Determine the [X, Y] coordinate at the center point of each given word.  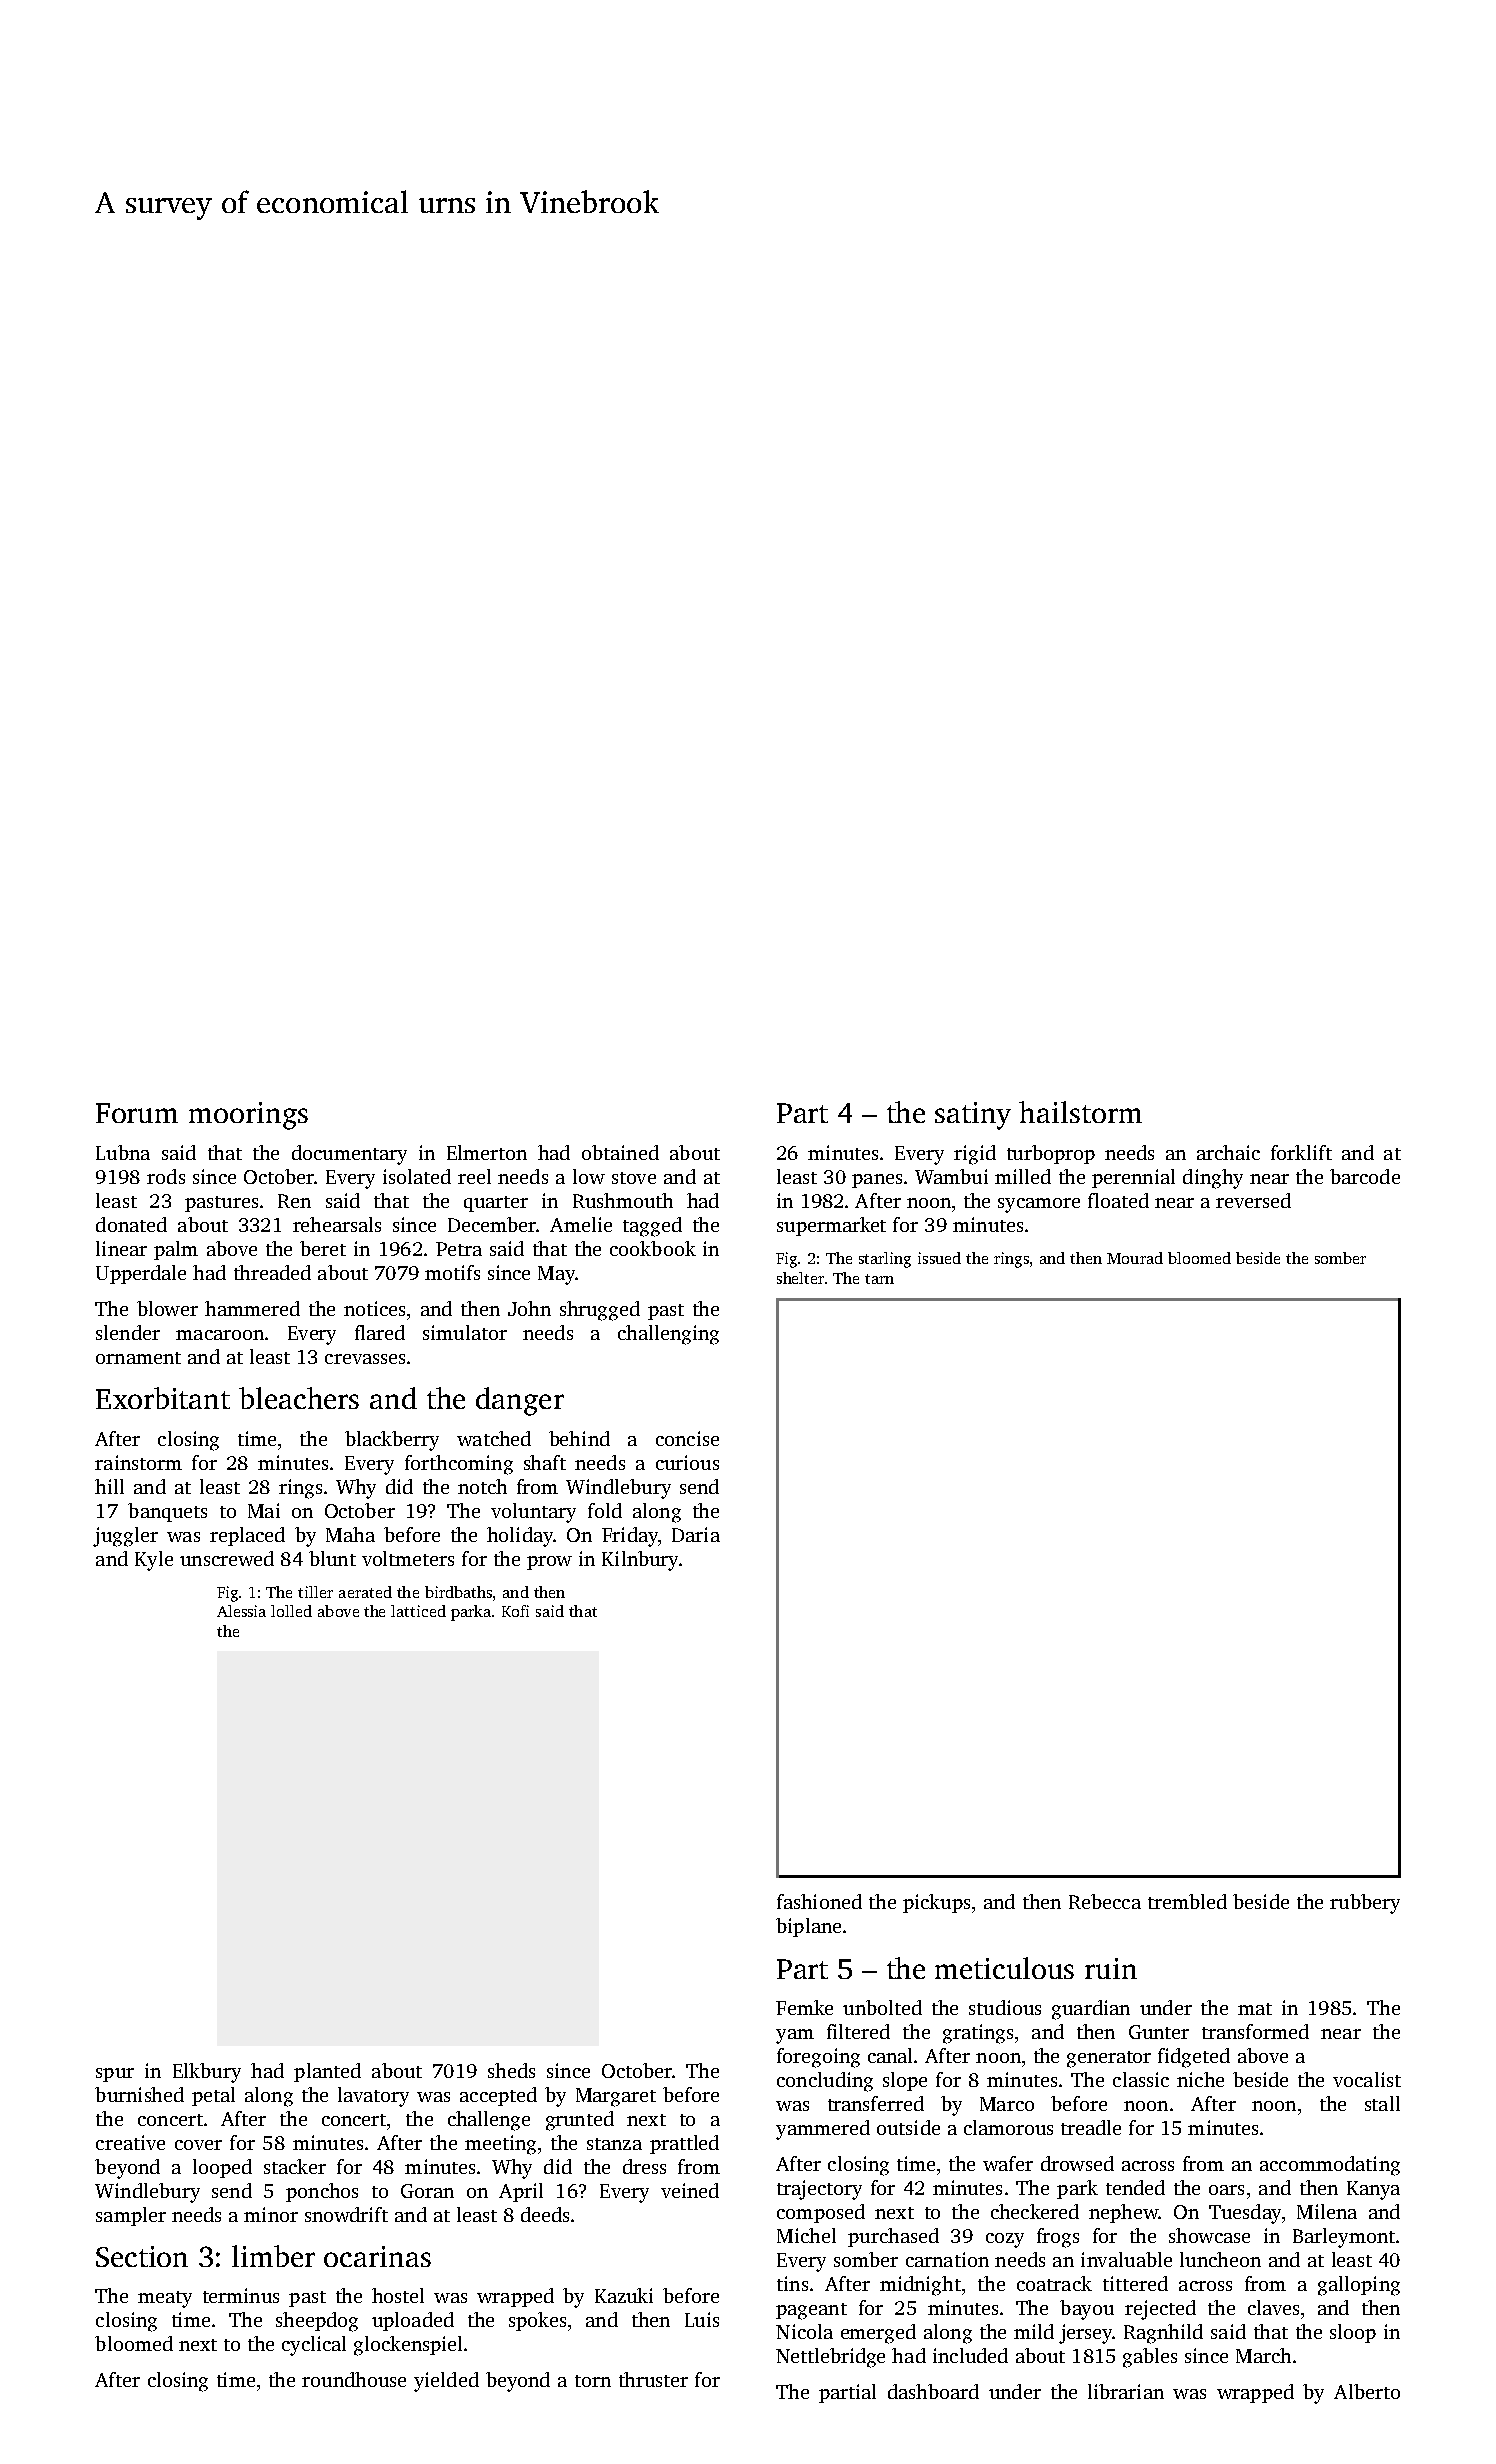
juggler [125, 1537]
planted [327, 2072]
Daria [696, 1534]
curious [687, 1462]
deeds [545, 2214]
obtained [620, 1152]
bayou [1087, 2310]
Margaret [616, 2097]
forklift [1301, 1152]
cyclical [314, 2346]
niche [1200, 2079]
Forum [137, 1113]
